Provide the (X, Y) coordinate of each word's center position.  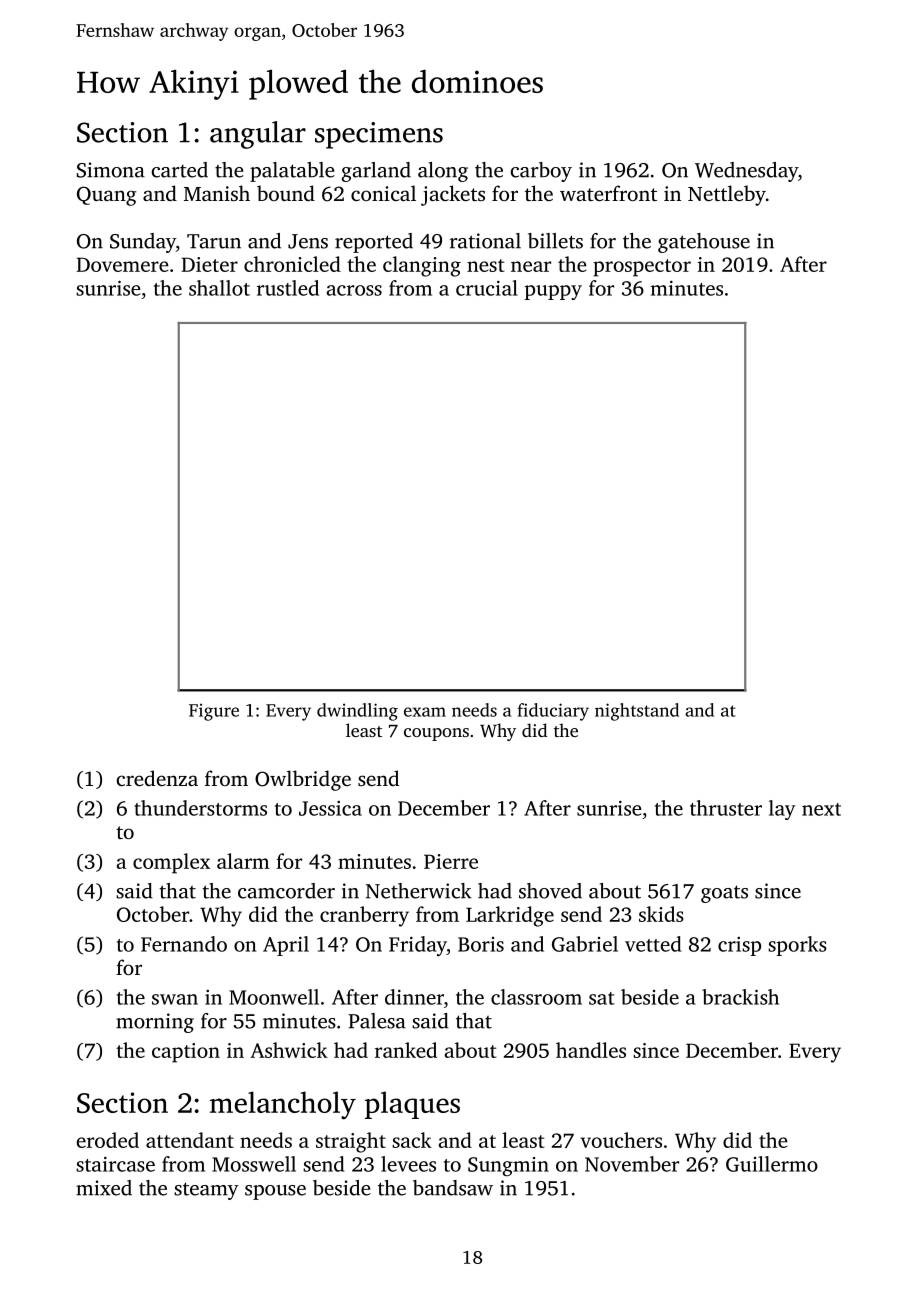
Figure (214, 712)
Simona (111, 170)
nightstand (637, 712)
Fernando (184, 944)
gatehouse (704, 243)
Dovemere (123, 264)
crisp (739, 946)
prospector (642, 268)
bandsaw (453, 1188)
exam (425, 712)
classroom (536, 997)
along (443, 172)
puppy (553, 292)
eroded (108, 1140)
